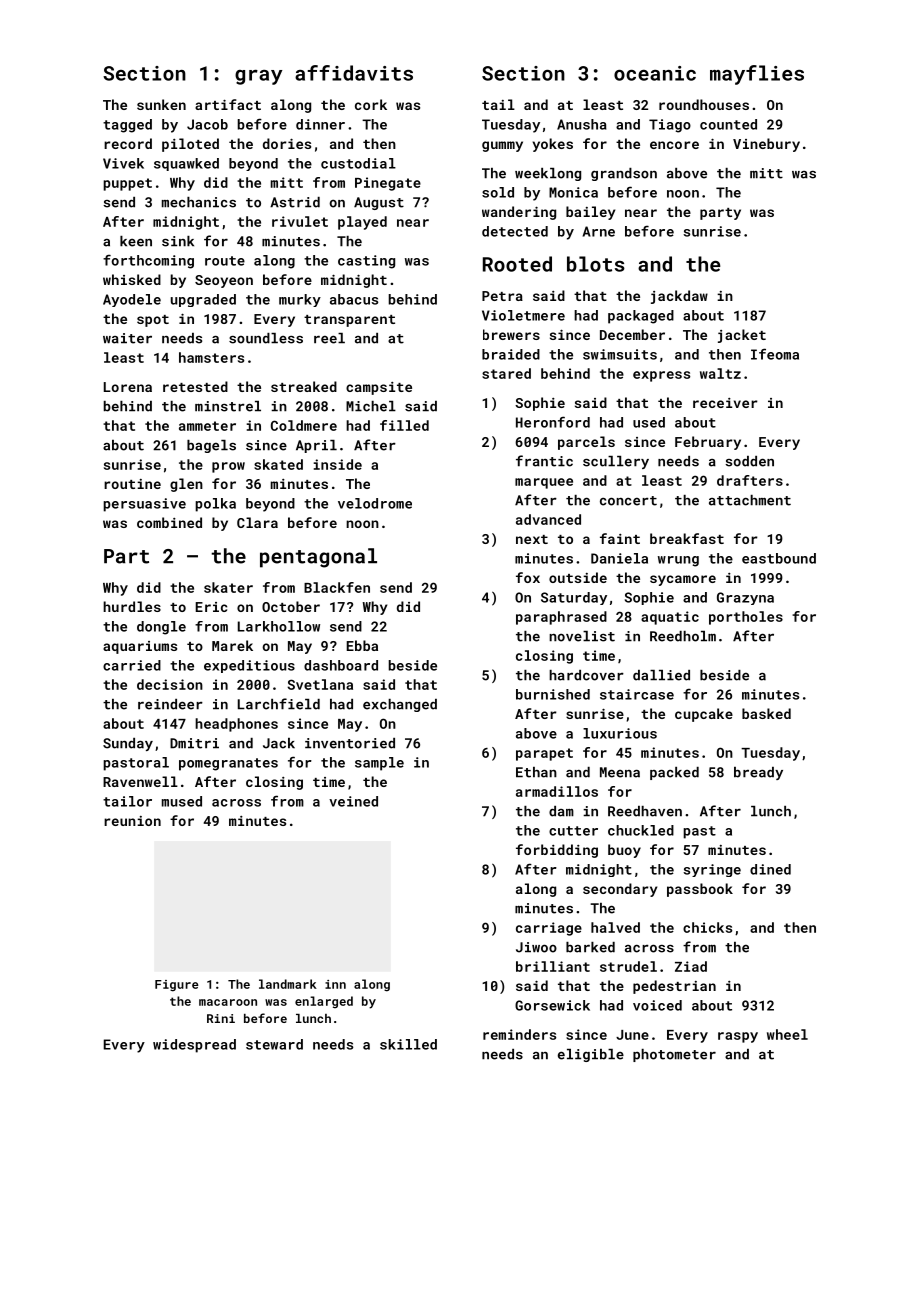 The height and width of the page is (1308, 924). What do you see at coordinates (324, 1002) in the page?
I see `enlarged` at bounding box center [324, 1002].
